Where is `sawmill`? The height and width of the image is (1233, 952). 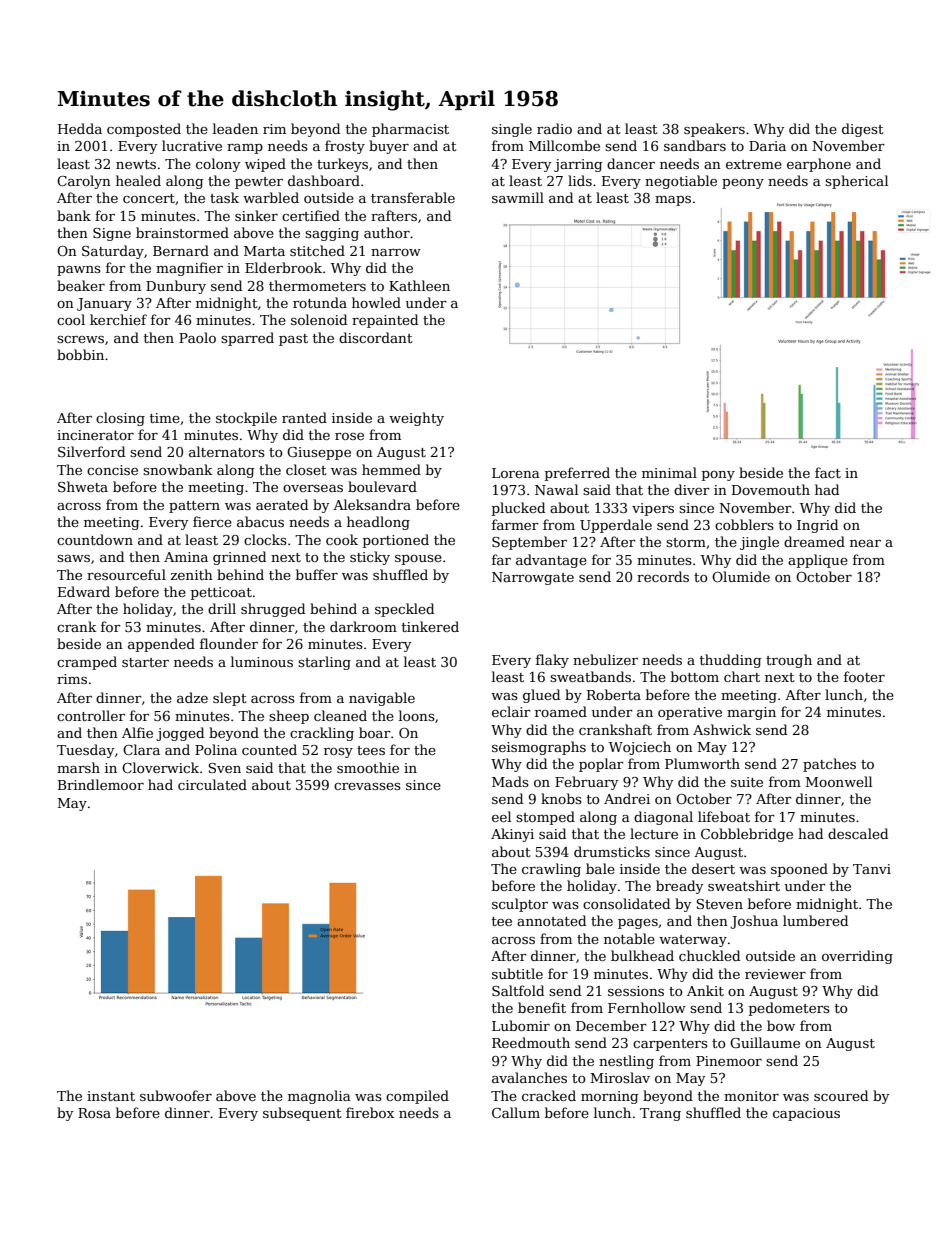
sawmill is located at coordinates (518, 197).
